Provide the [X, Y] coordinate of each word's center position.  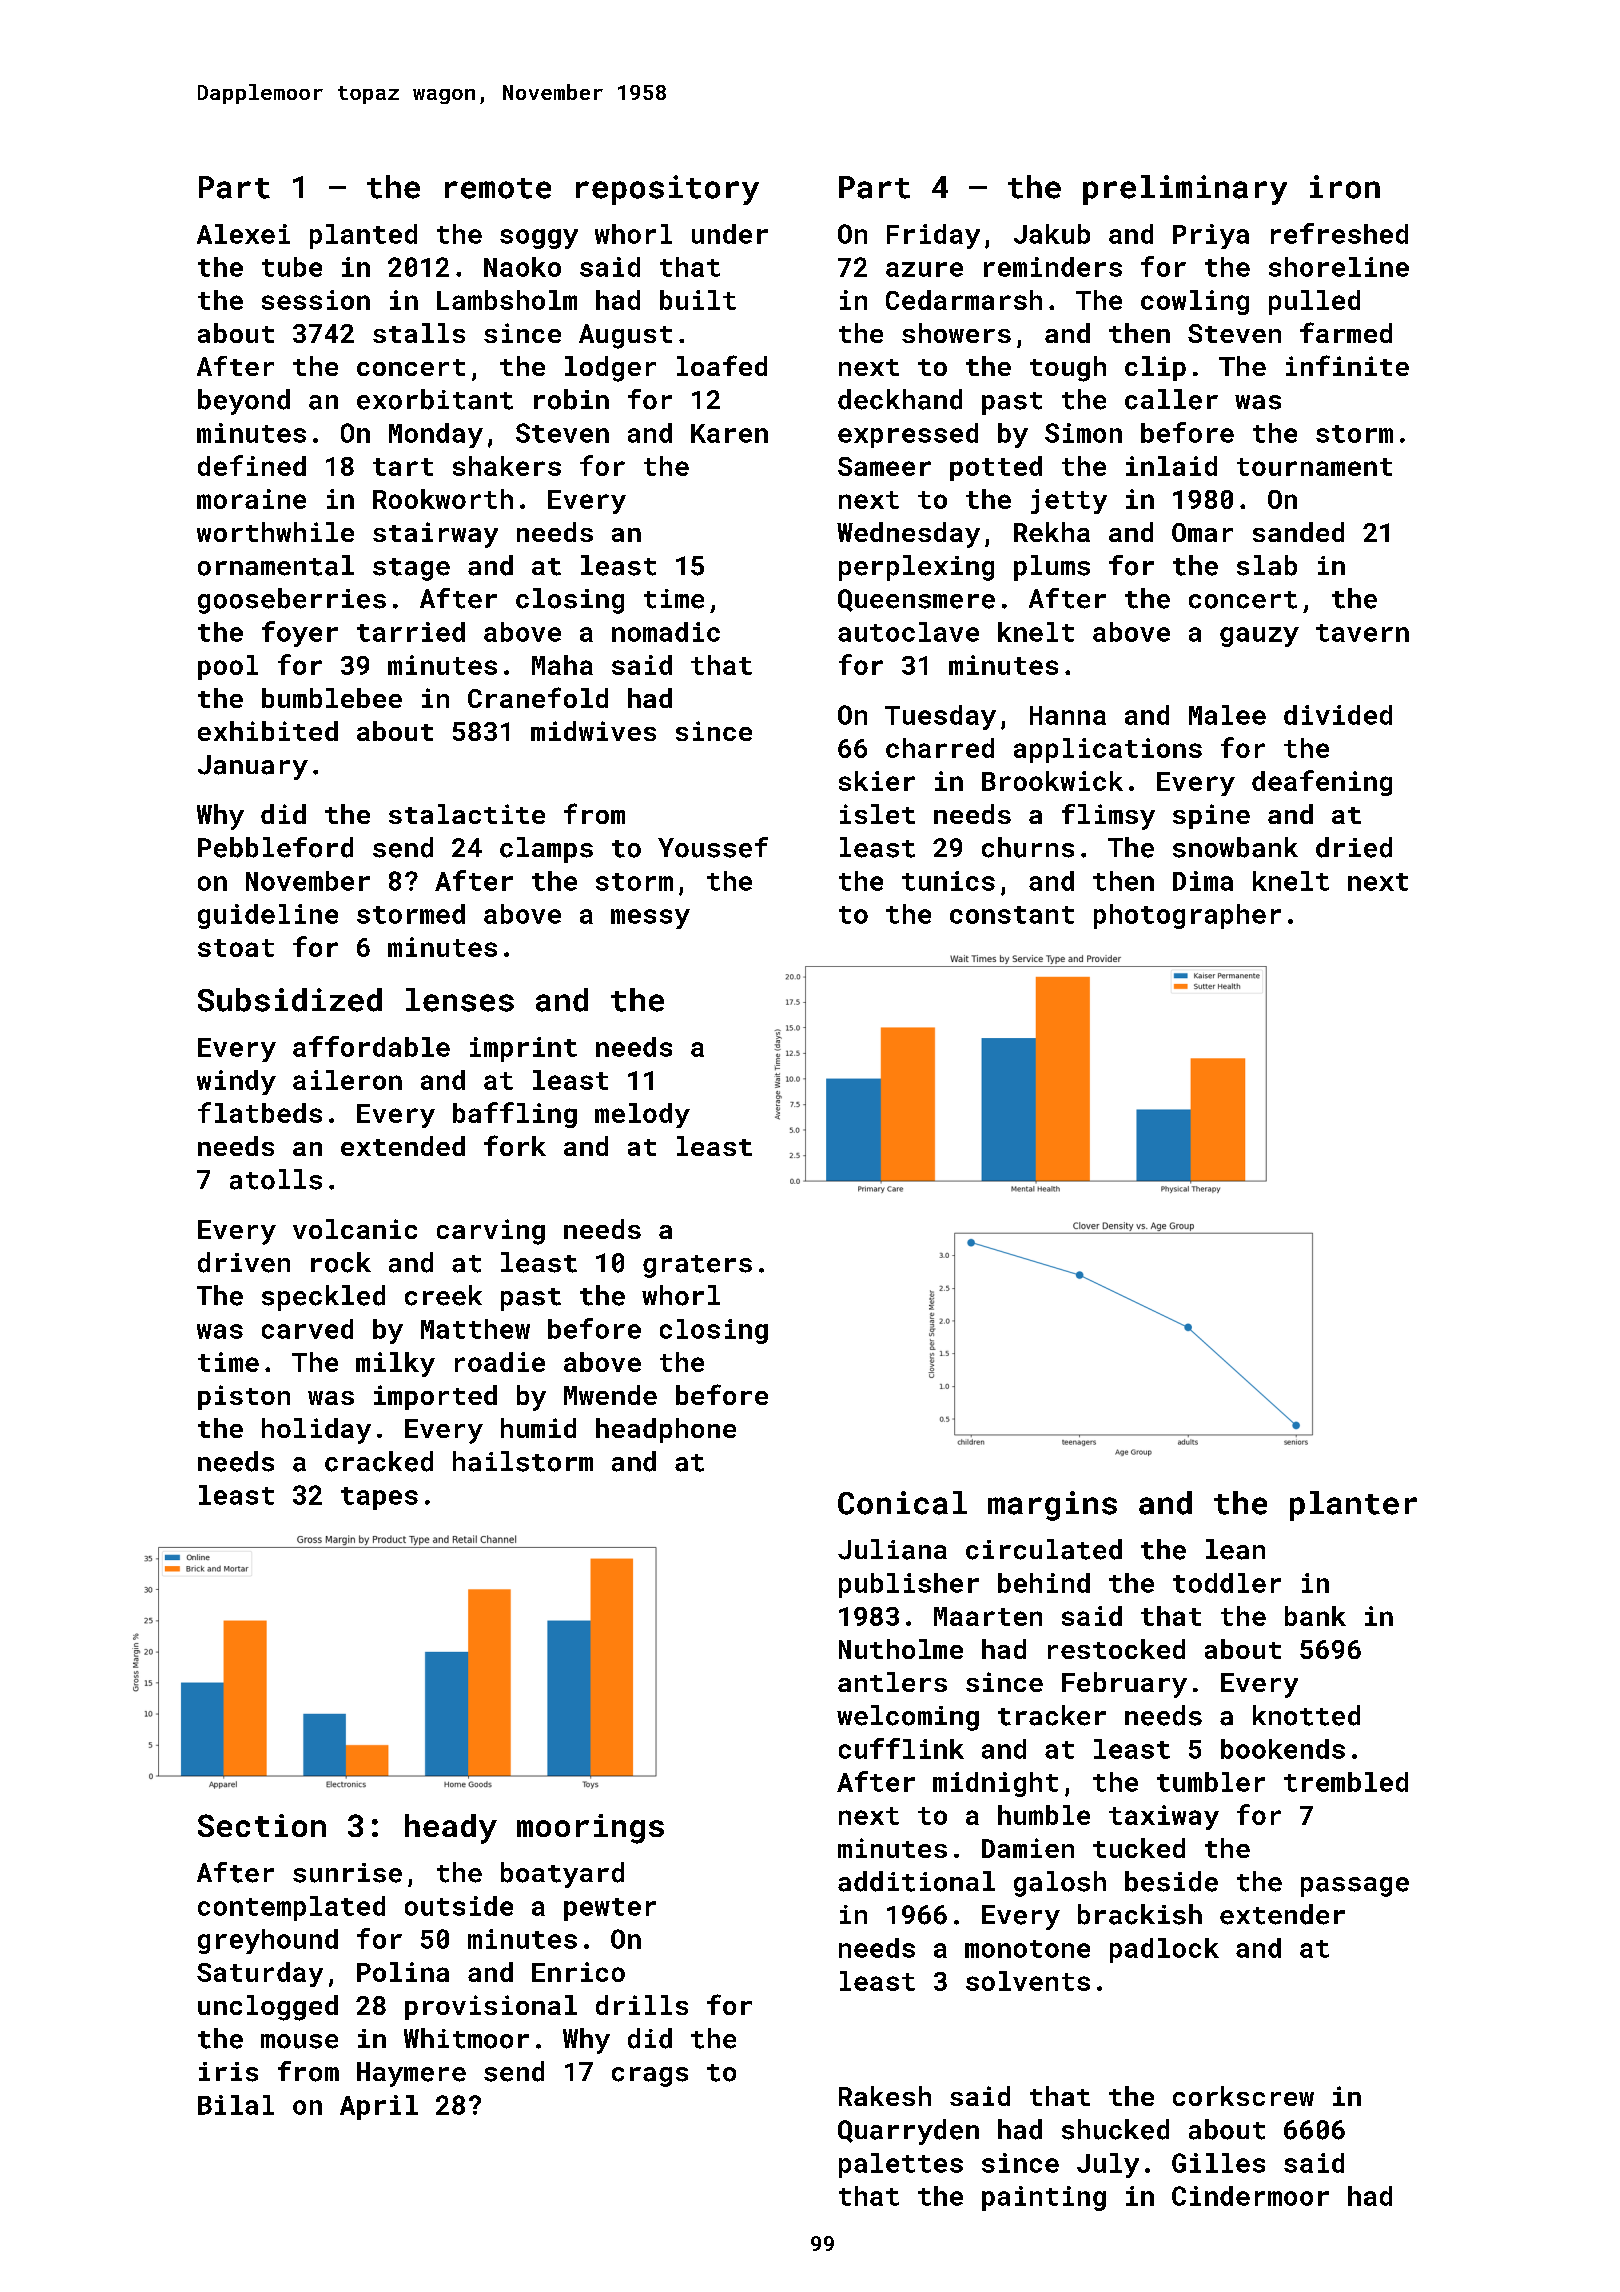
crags [650, 2077]
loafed [722, 365]
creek [443, 1295]
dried [1354, 847]
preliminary [1185, 190]
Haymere [411, 2074]
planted [363, 236]
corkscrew [1243, 2096]
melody [642, 1115]
